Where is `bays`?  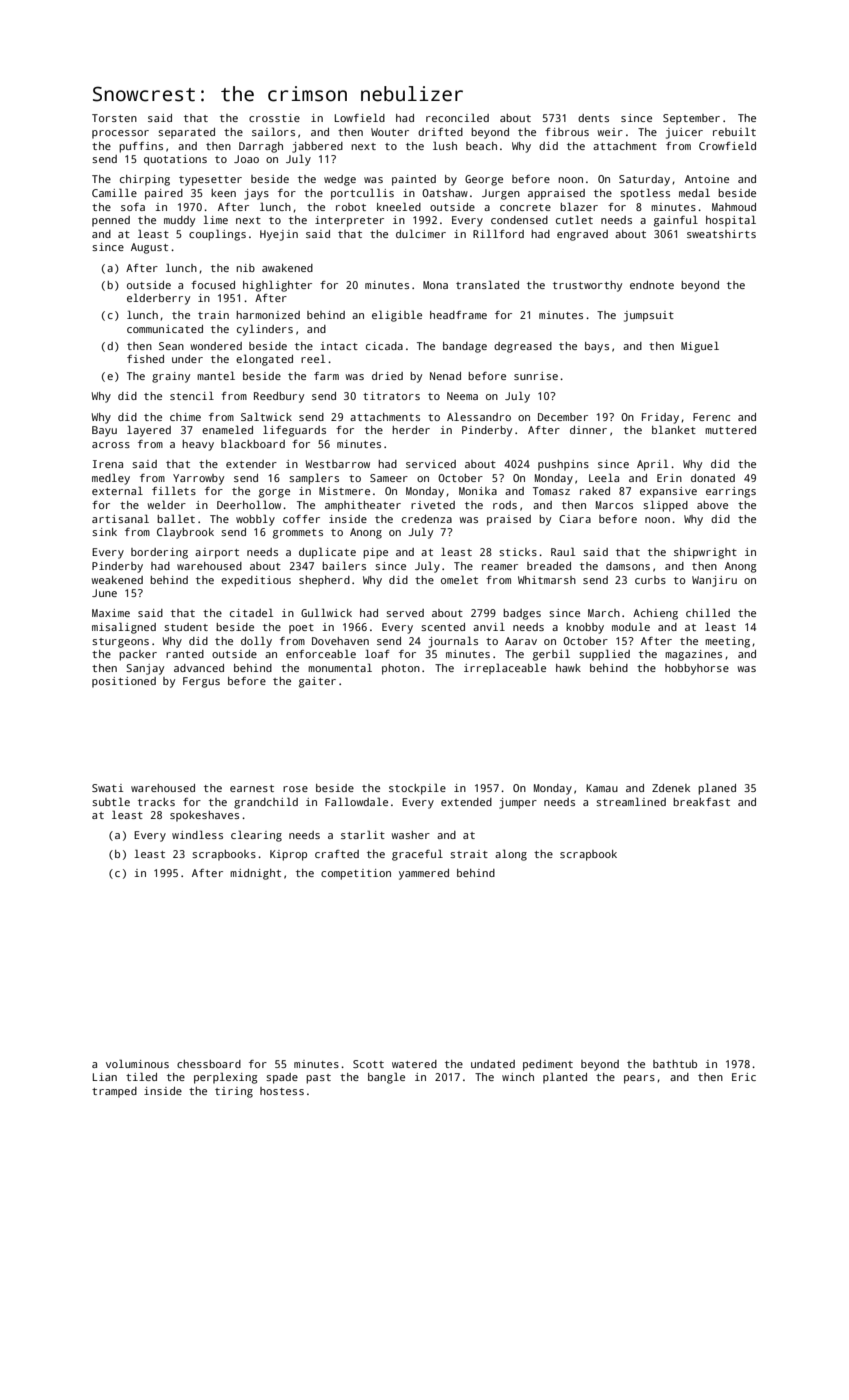
bays is located at coordinates (597, 347).
